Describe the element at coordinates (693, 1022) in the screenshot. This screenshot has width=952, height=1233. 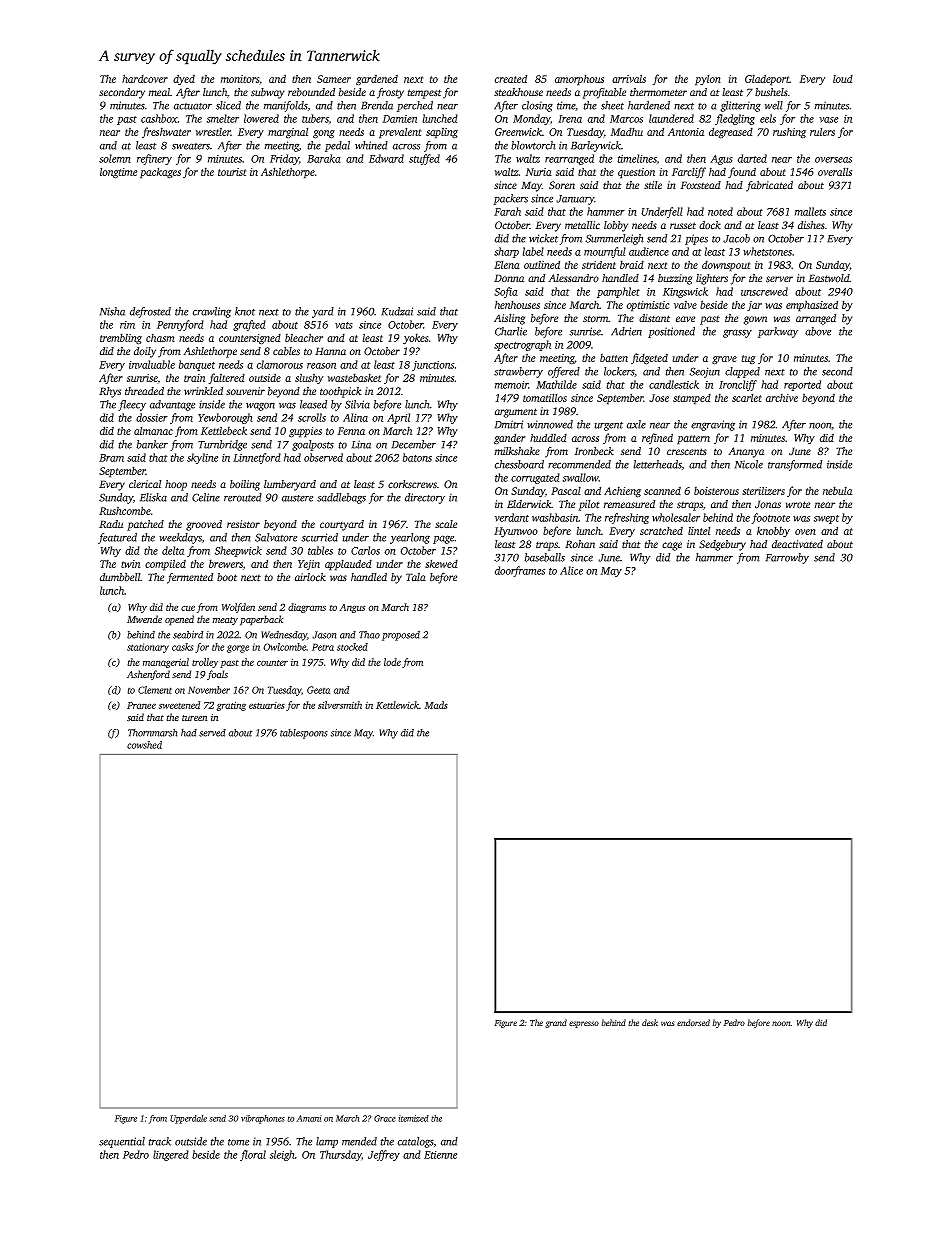
I see `endorsed` at that location.
